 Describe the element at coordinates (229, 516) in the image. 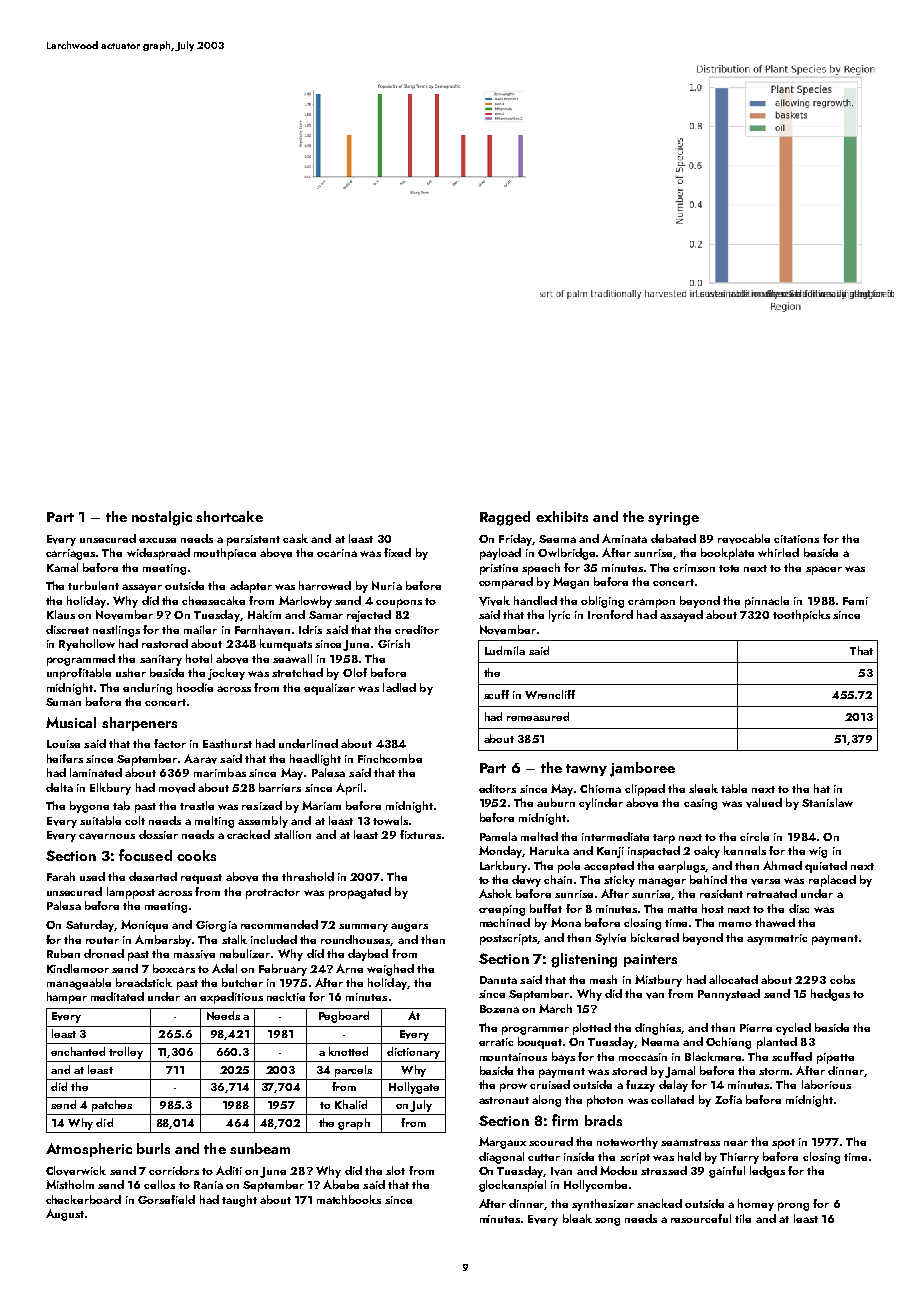

I see `shortcake` at that location.
